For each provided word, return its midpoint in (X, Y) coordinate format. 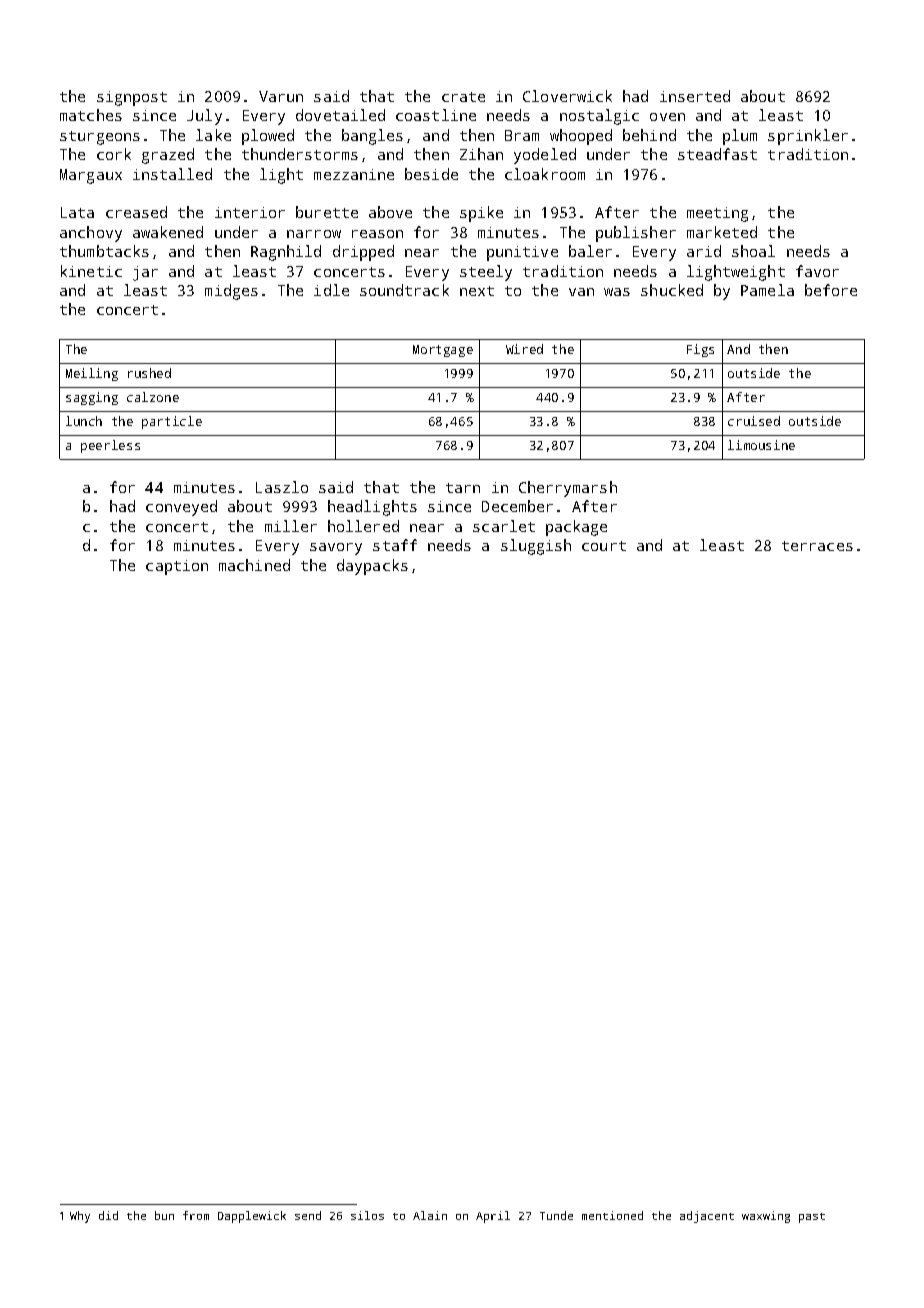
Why (80, 1217)
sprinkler (808, 137)
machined (254, 565)
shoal (753, 251)
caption (177, 567)
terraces (817, 546)
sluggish (536, 547)
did (108, 1215)
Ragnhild (286, 253)
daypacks (372, 567)
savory (336, 549)
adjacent (707, 1217)
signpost (132, 98)
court (604, 546)
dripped (363, 253)
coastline (436, 115)
